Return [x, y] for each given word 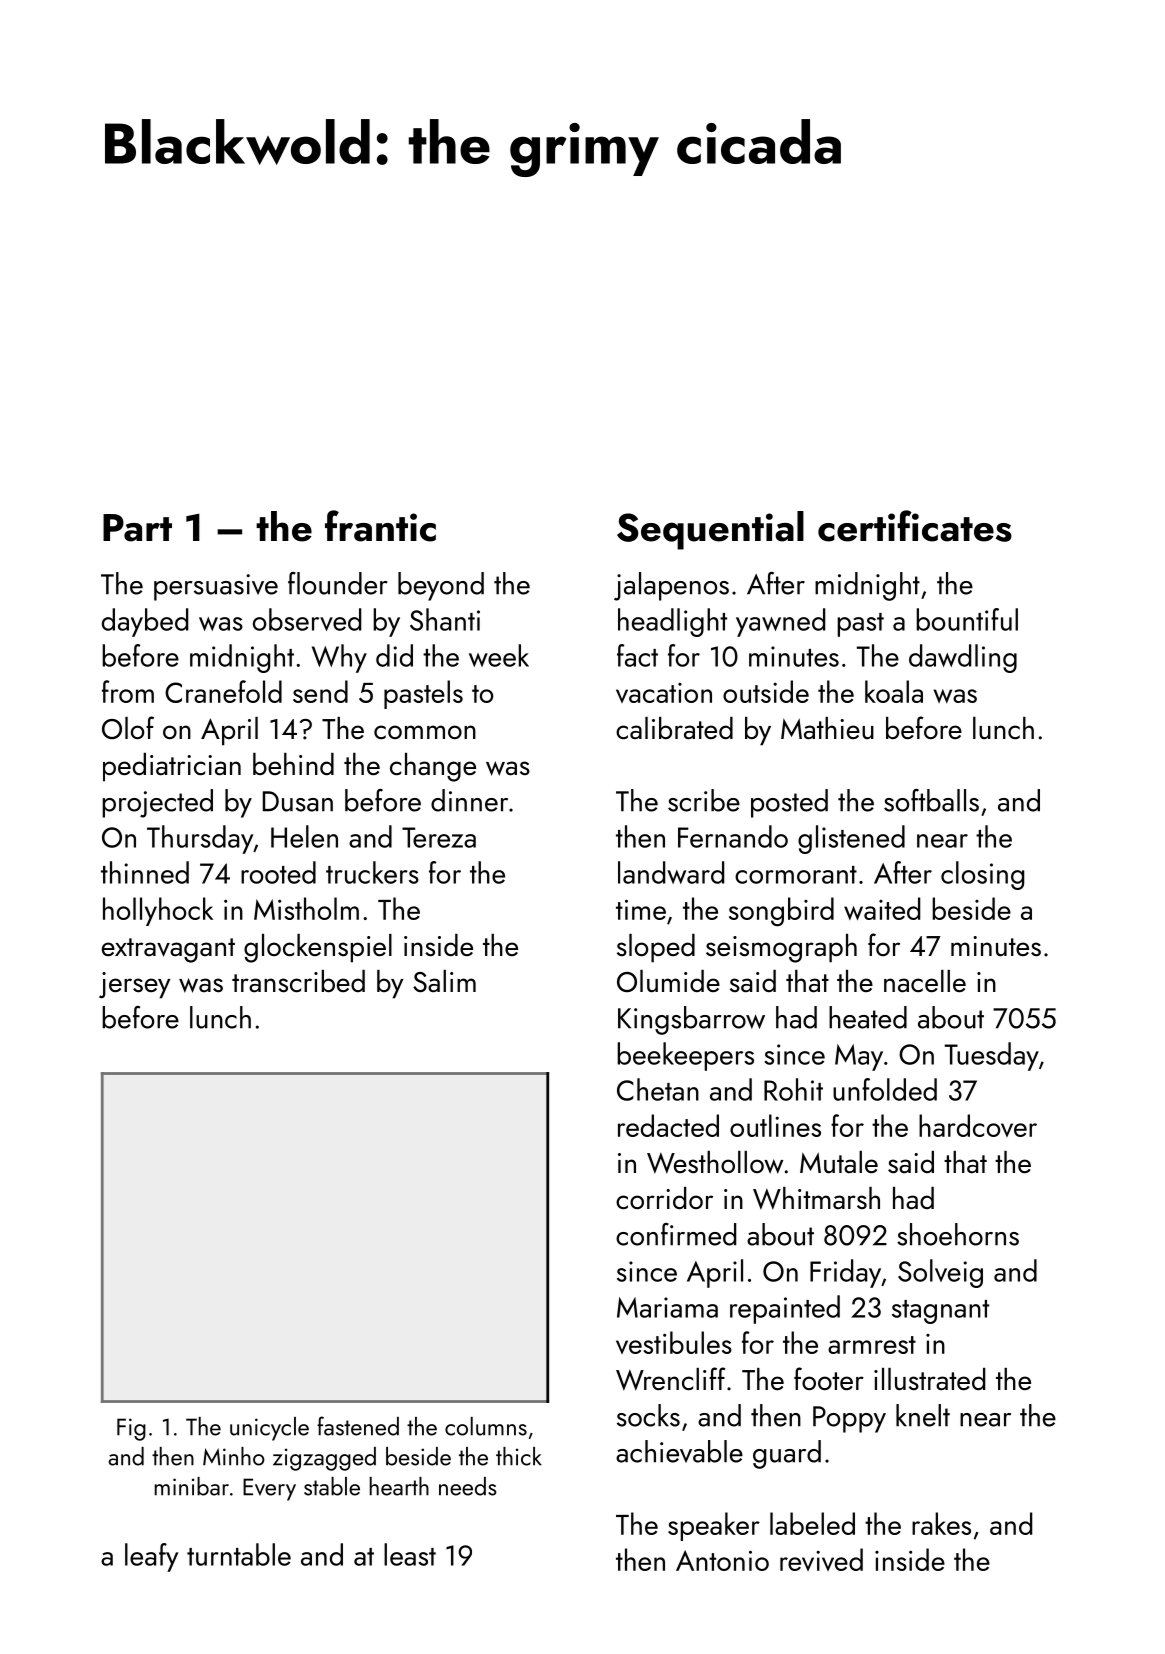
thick [519, 1456]
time [641, 909]
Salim [444, 981]
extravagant [168, 950]
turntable [239, 1554]
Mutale [839, 1162]
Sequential [710, 530]
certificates [915, 526]
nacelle [925, 981]
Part [137, 528]
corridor [664, 1198]
